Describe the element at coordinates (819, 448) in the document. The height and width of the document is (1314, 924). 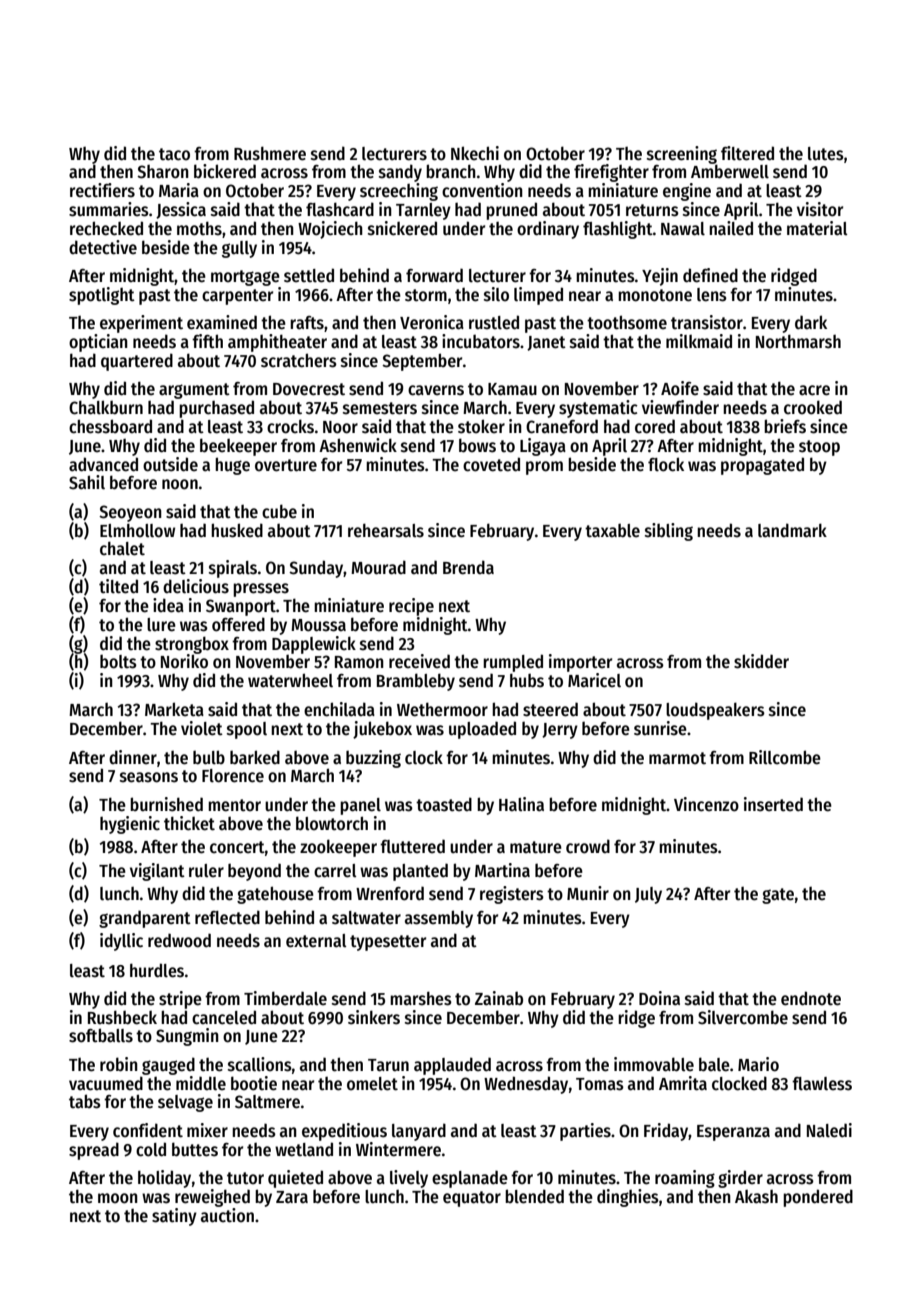
I see `stoop` at that location.
